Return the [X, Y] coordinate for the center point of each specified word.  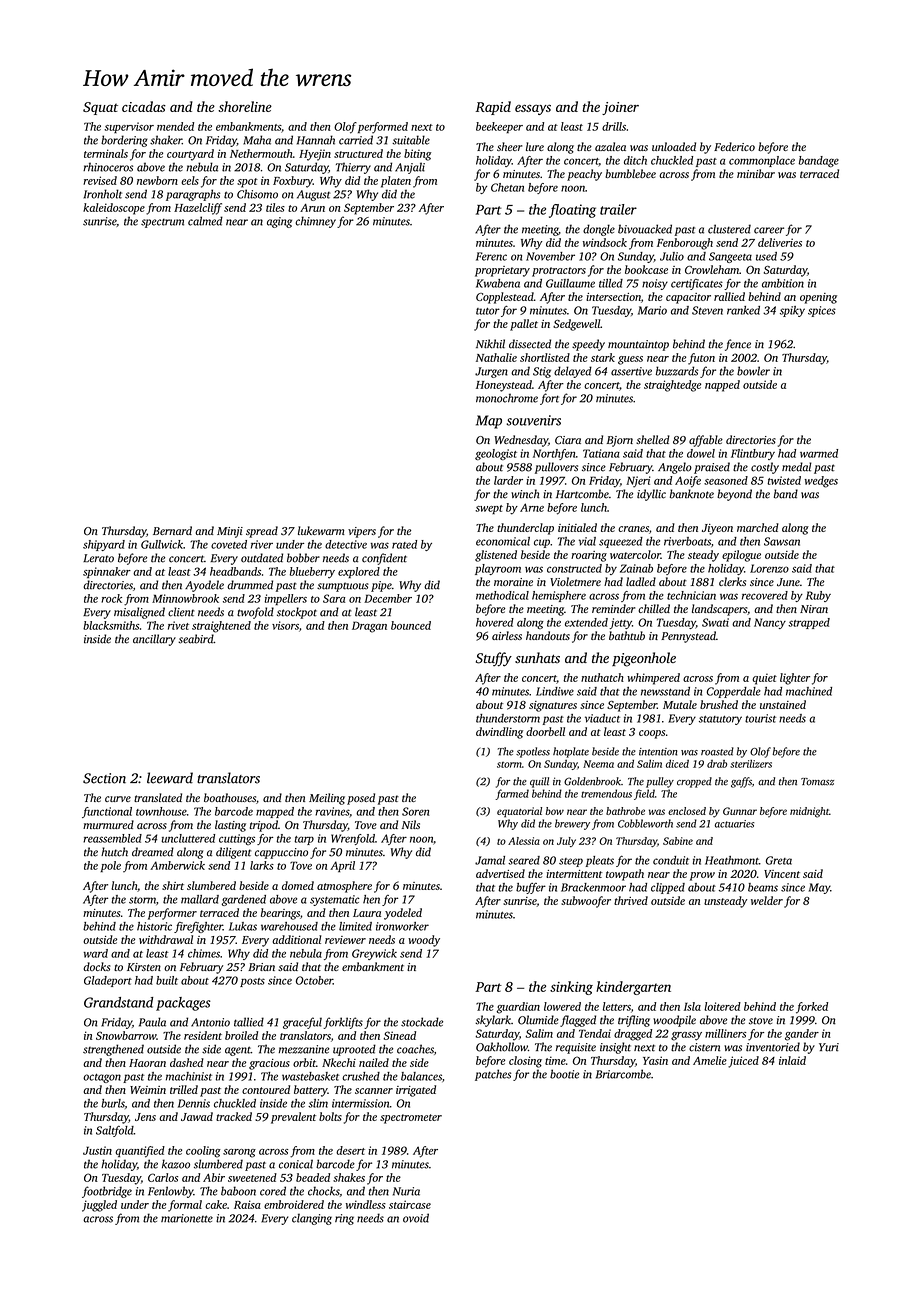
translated [158, 797]
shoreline [245, 106]
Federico [734, 146]
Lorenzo [769, 568]
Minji [230, 532]
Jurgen [491, 372]
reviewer [345, 940]
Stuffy [494, 659]
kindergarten [633, 988]
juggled [99, 1206]
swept [489, 509]
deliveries [780, 242]
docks [97, 966]
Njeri [638, 482]
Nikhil [490, 344]
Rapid [493, 108]
